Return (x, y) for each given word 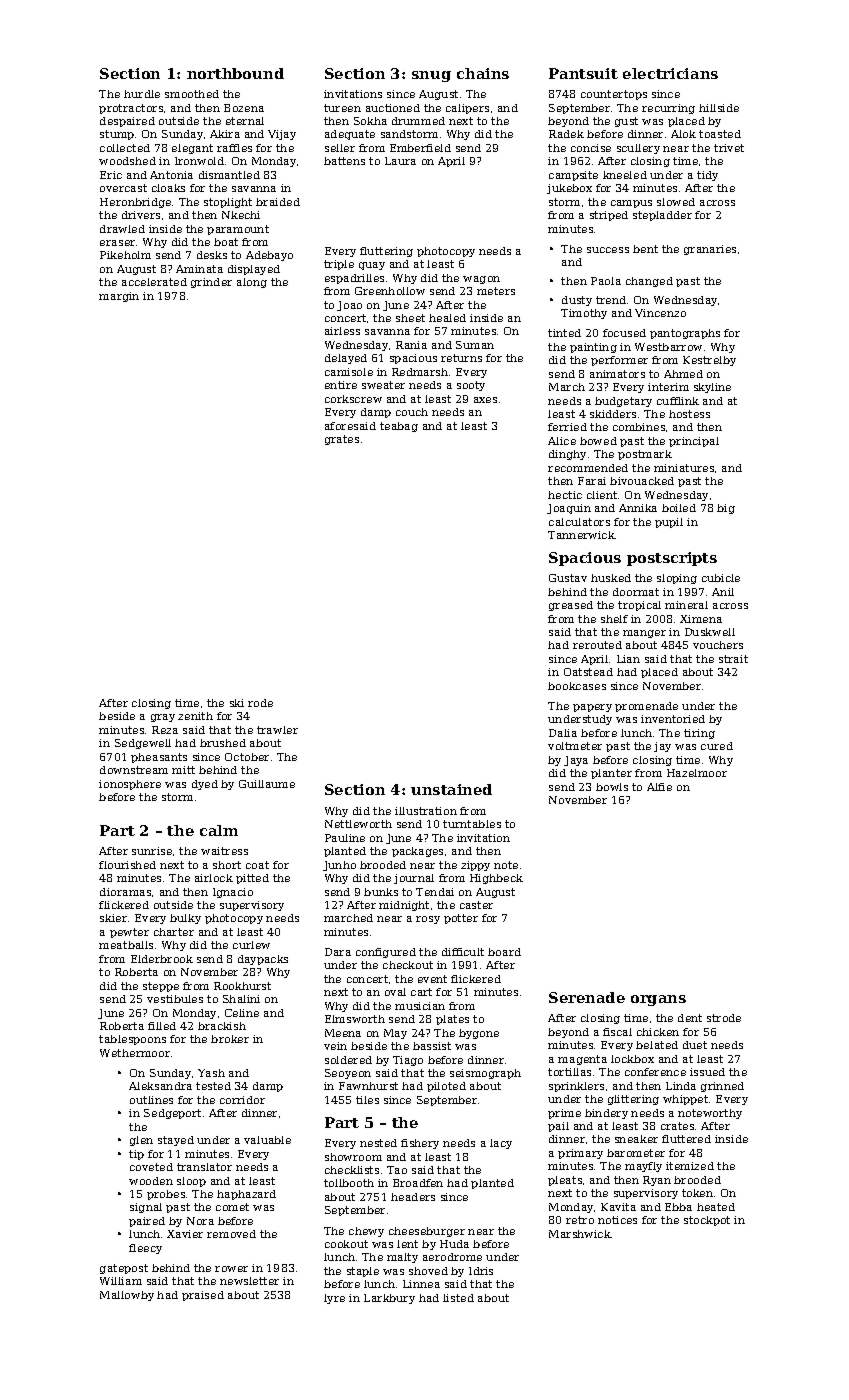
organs (658, 1000)
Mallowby (127, 1296)
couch (412, 412)
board (504, 952)
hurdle (142, 94)
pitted (252, 879)
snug (431, 76)
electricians (670, 73)
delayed (346, 359)
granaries (710, 250)
